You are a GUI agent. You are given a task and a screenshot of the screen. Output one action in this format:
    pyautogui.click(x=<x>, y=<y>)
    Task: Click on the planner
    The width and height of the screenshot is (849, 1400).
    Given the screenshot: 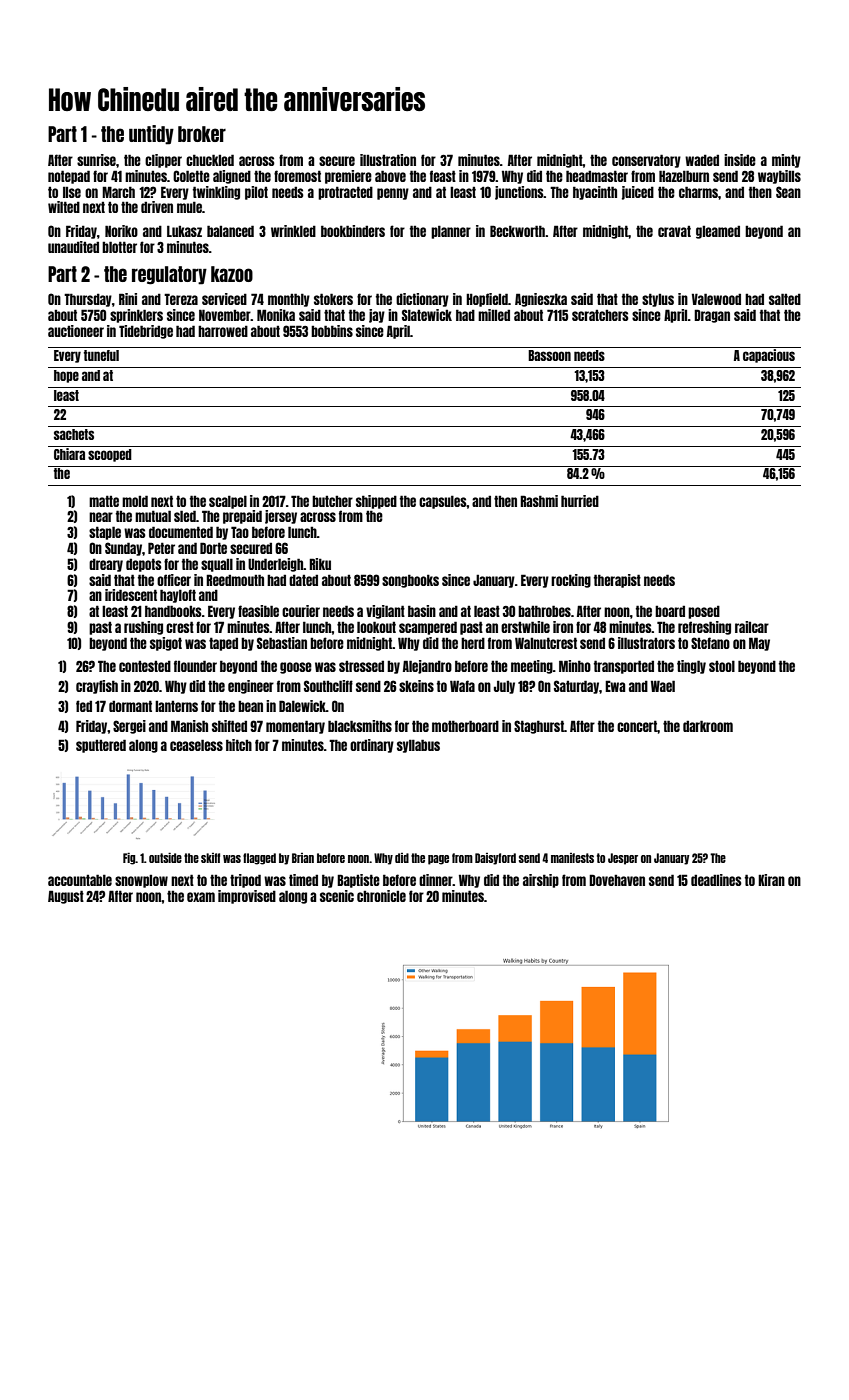 What is the action you would take?
    pyautogui.click(x=451, y=232)
